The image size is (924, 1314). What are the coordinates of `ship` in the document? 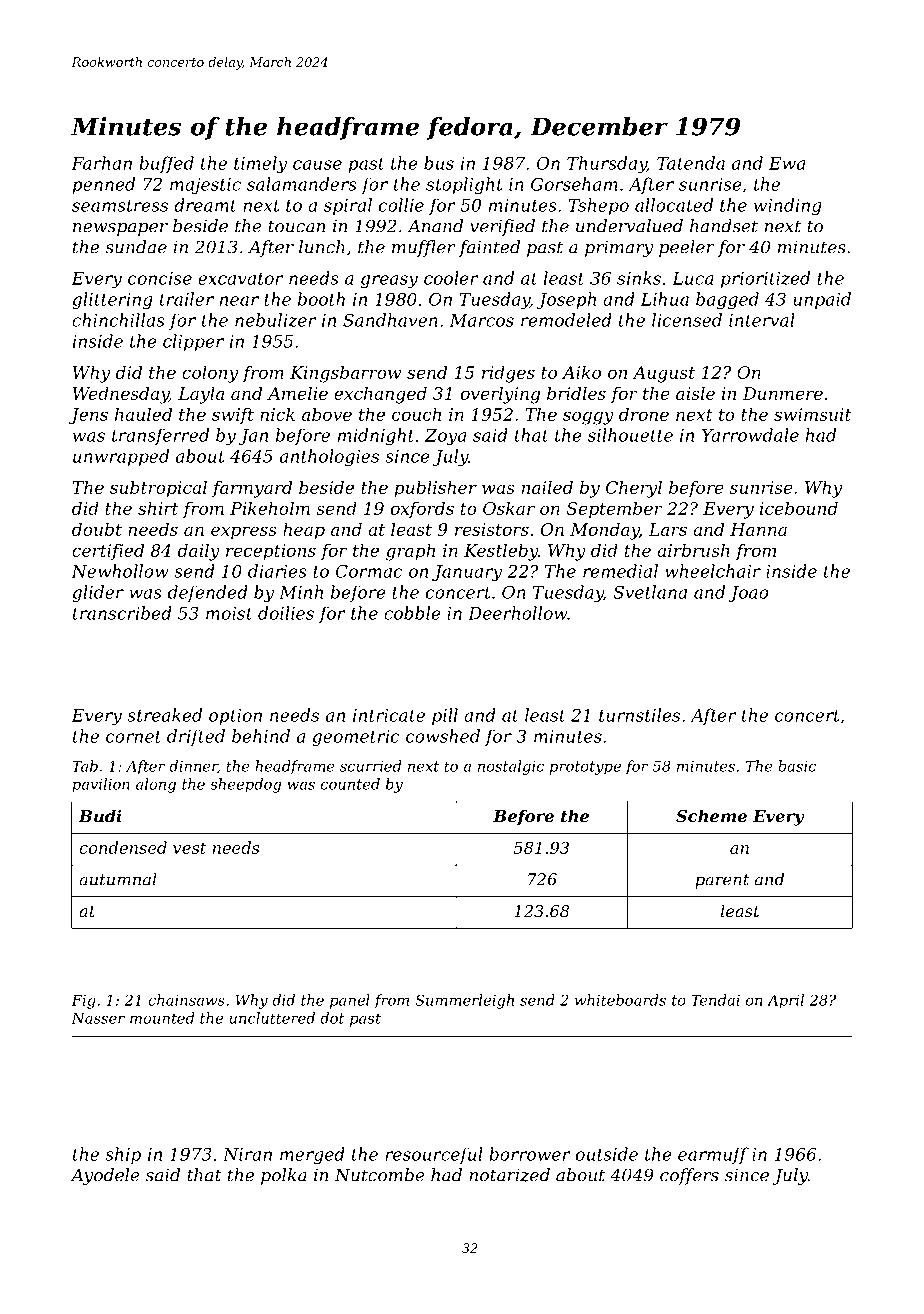 It's located at (123, 1155).
